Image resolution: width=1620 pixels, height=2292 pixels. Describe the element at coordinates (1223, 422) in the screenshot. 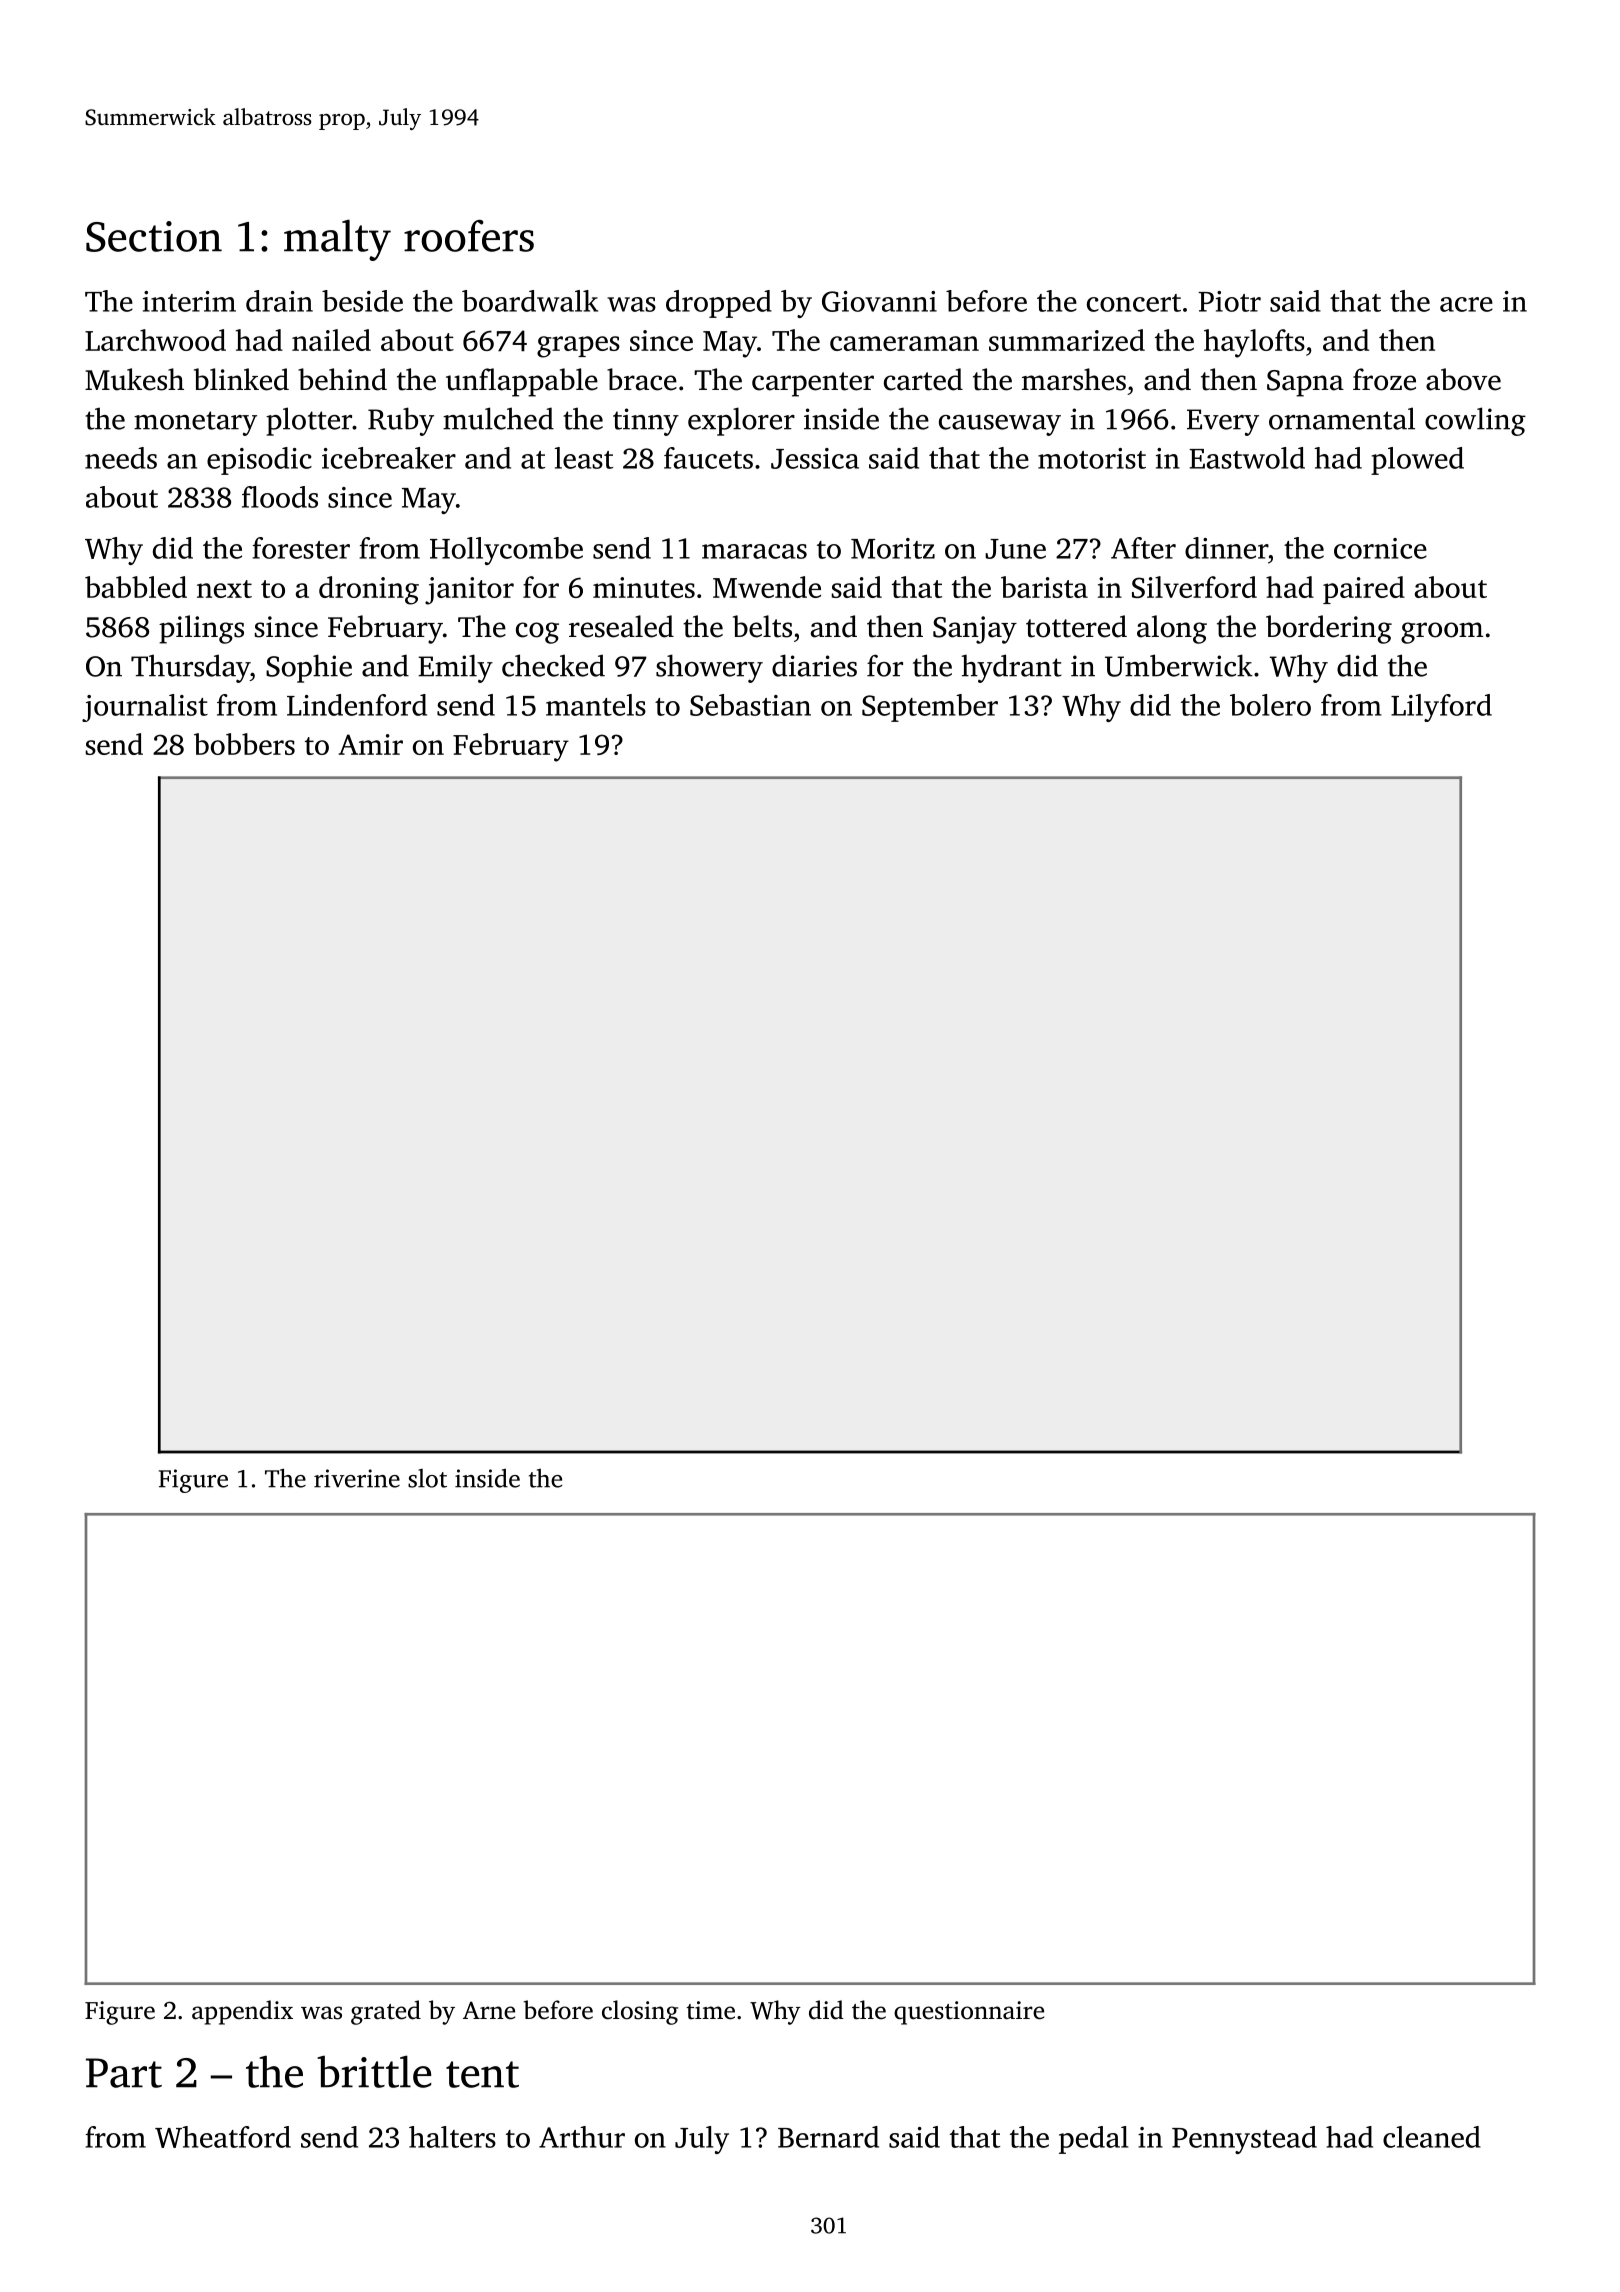

I see `Every` at that location.
